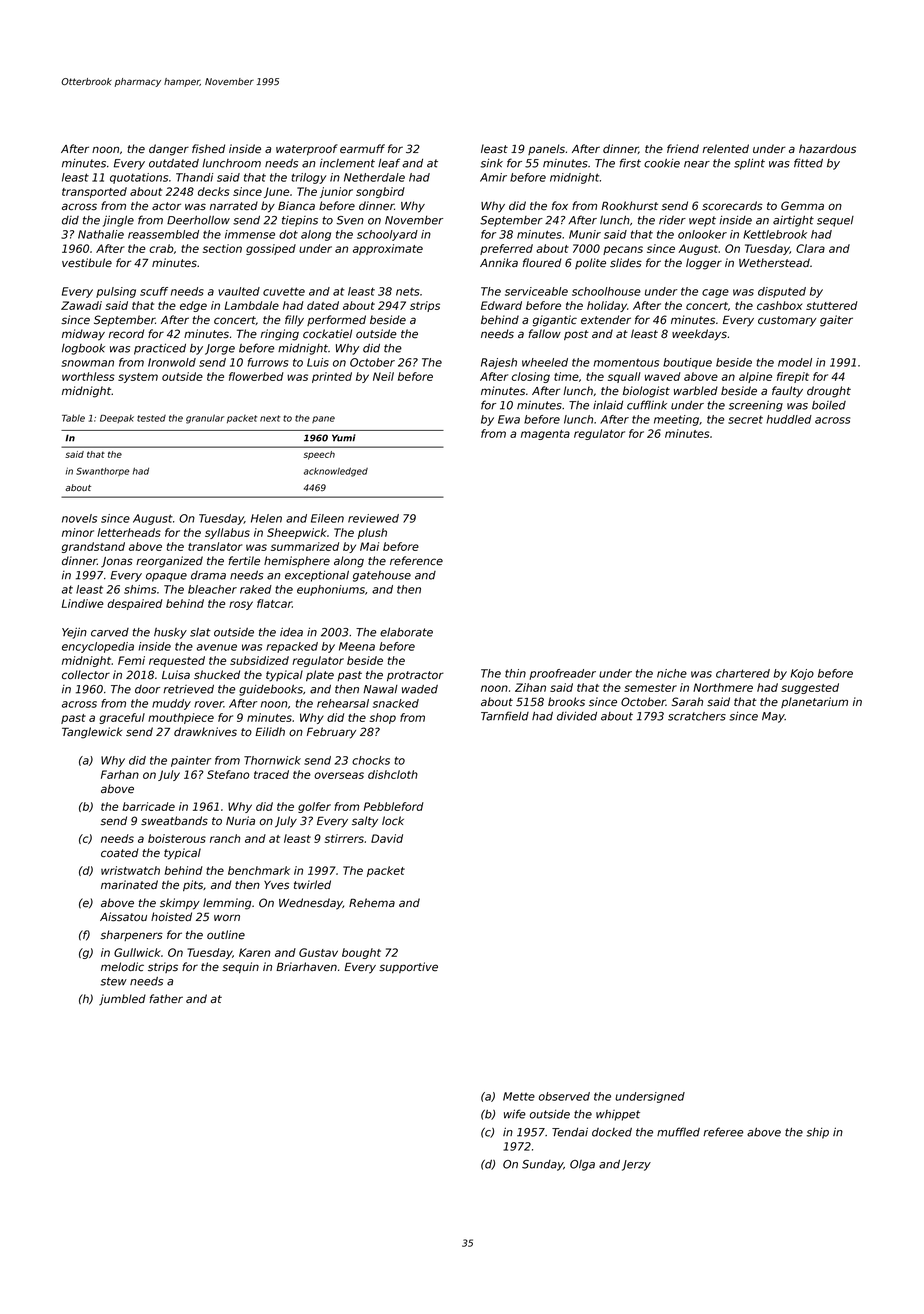  I want to click on Deepak, so click(117, 419).
